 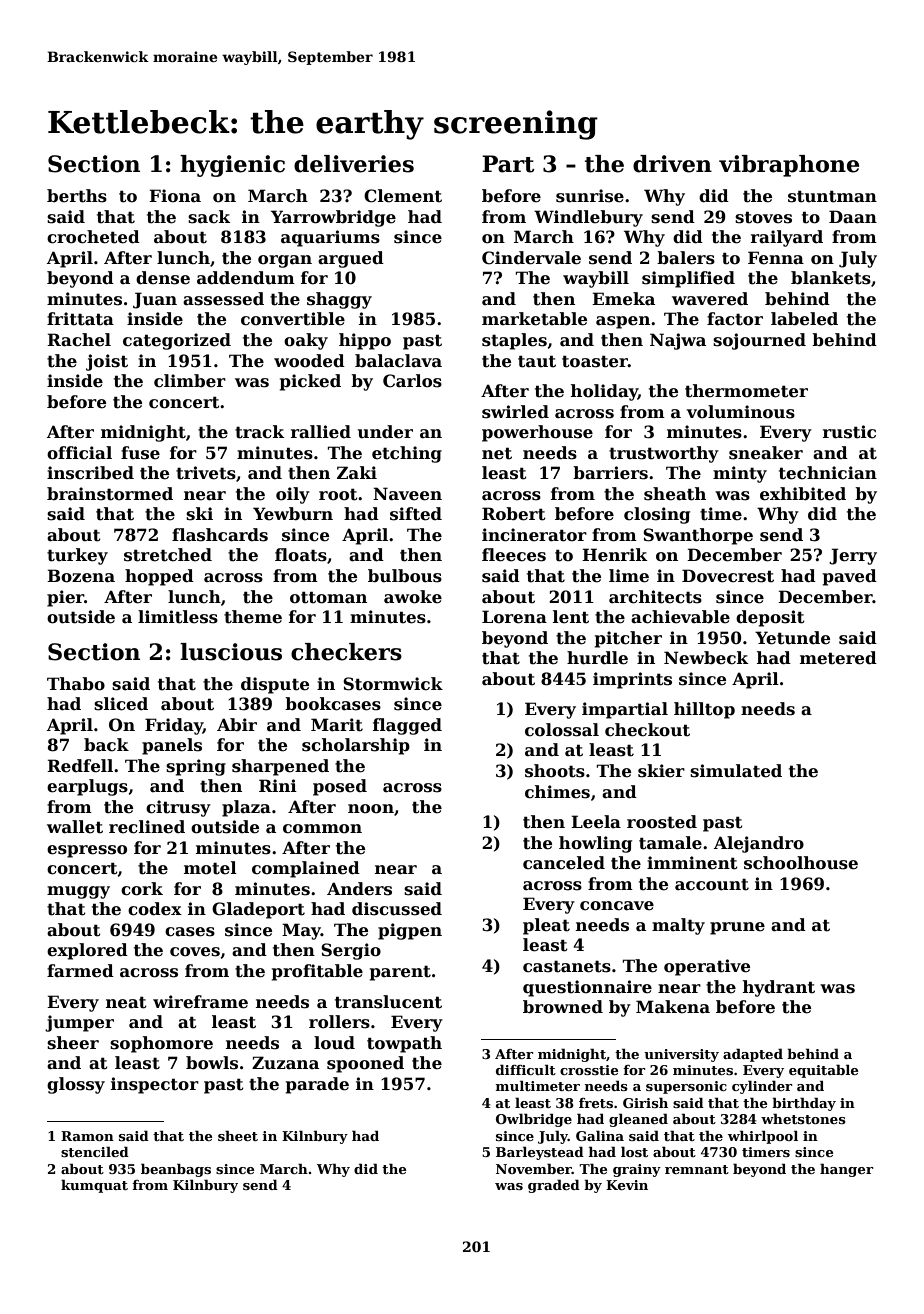 What do you see at coordinates (317, 1085) in the page?
I see `parade` at bounding box center [317, 1085].
